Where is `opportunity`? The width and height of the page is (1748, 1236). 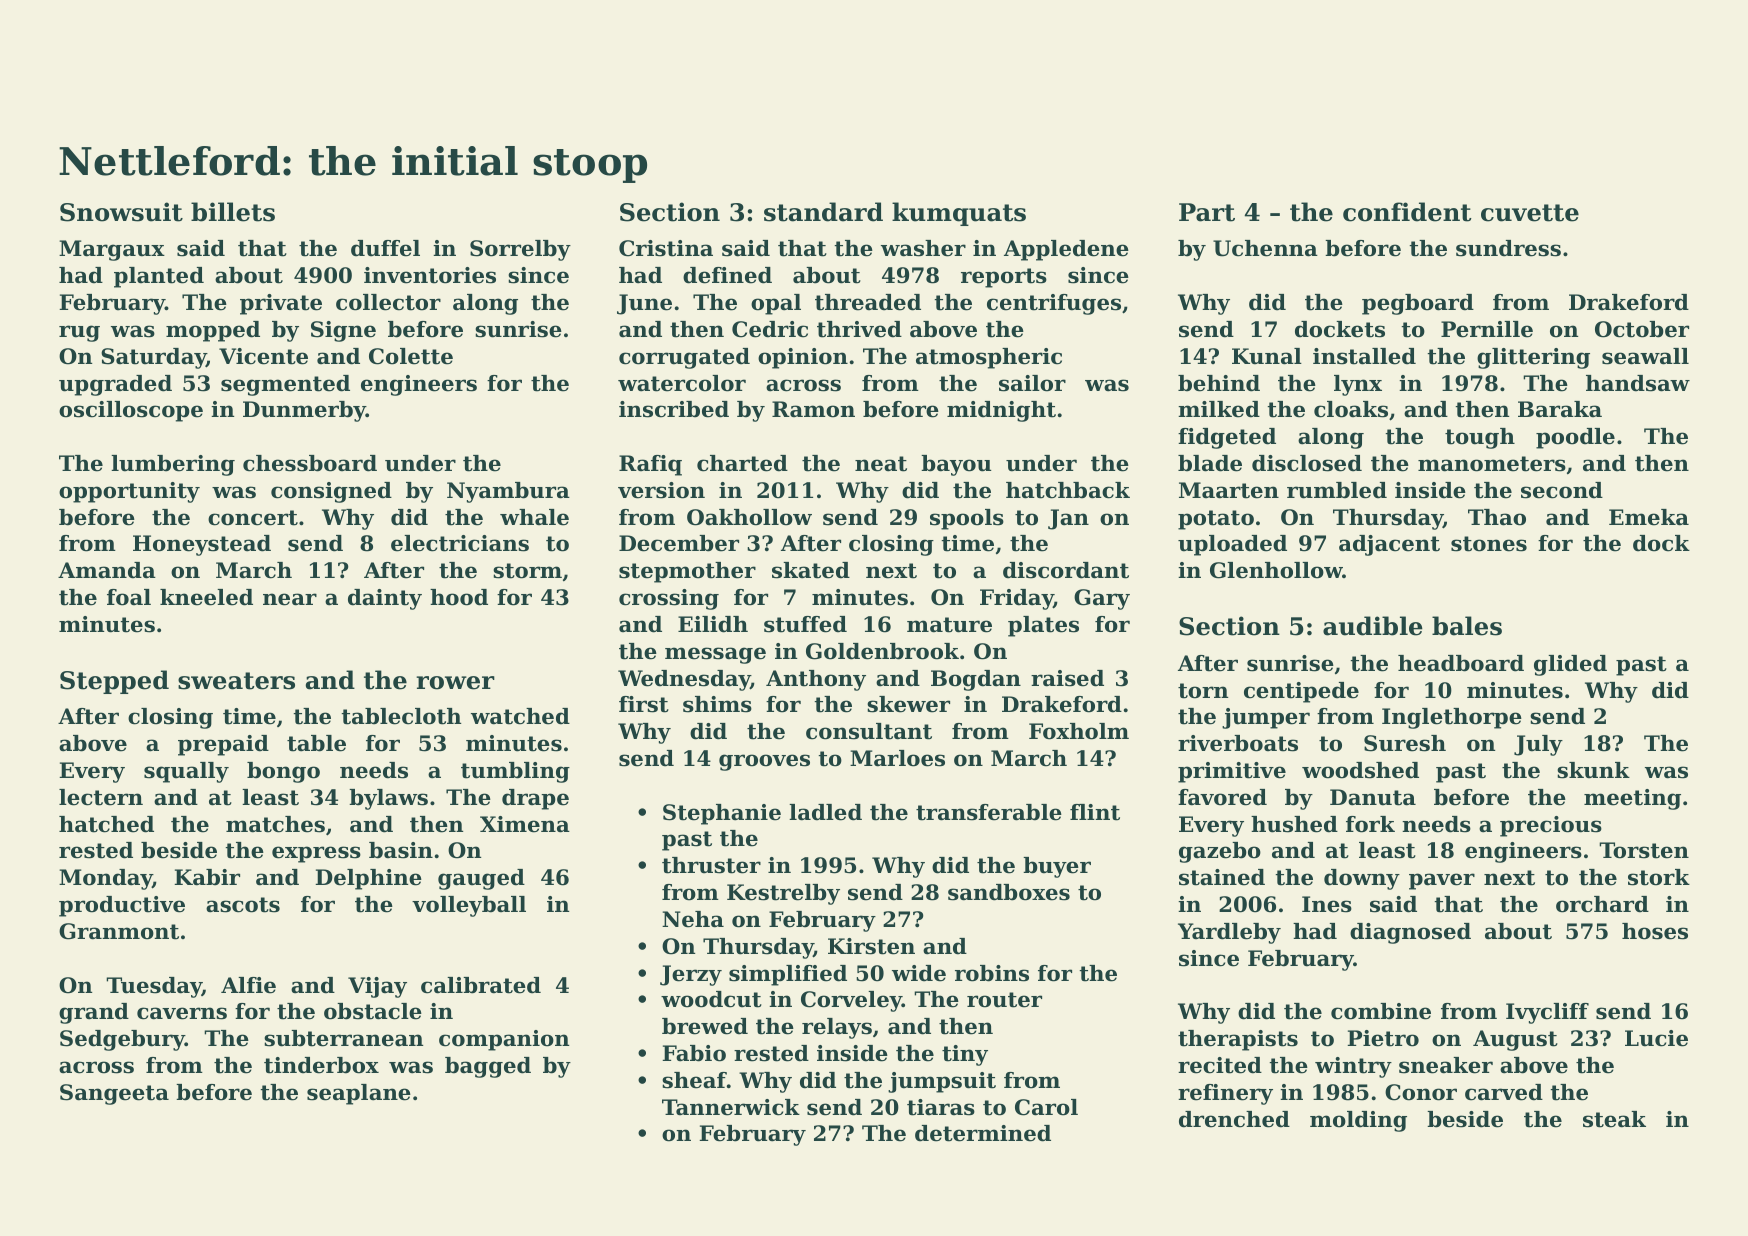 opportunity is located at coordinates (129, 492).
